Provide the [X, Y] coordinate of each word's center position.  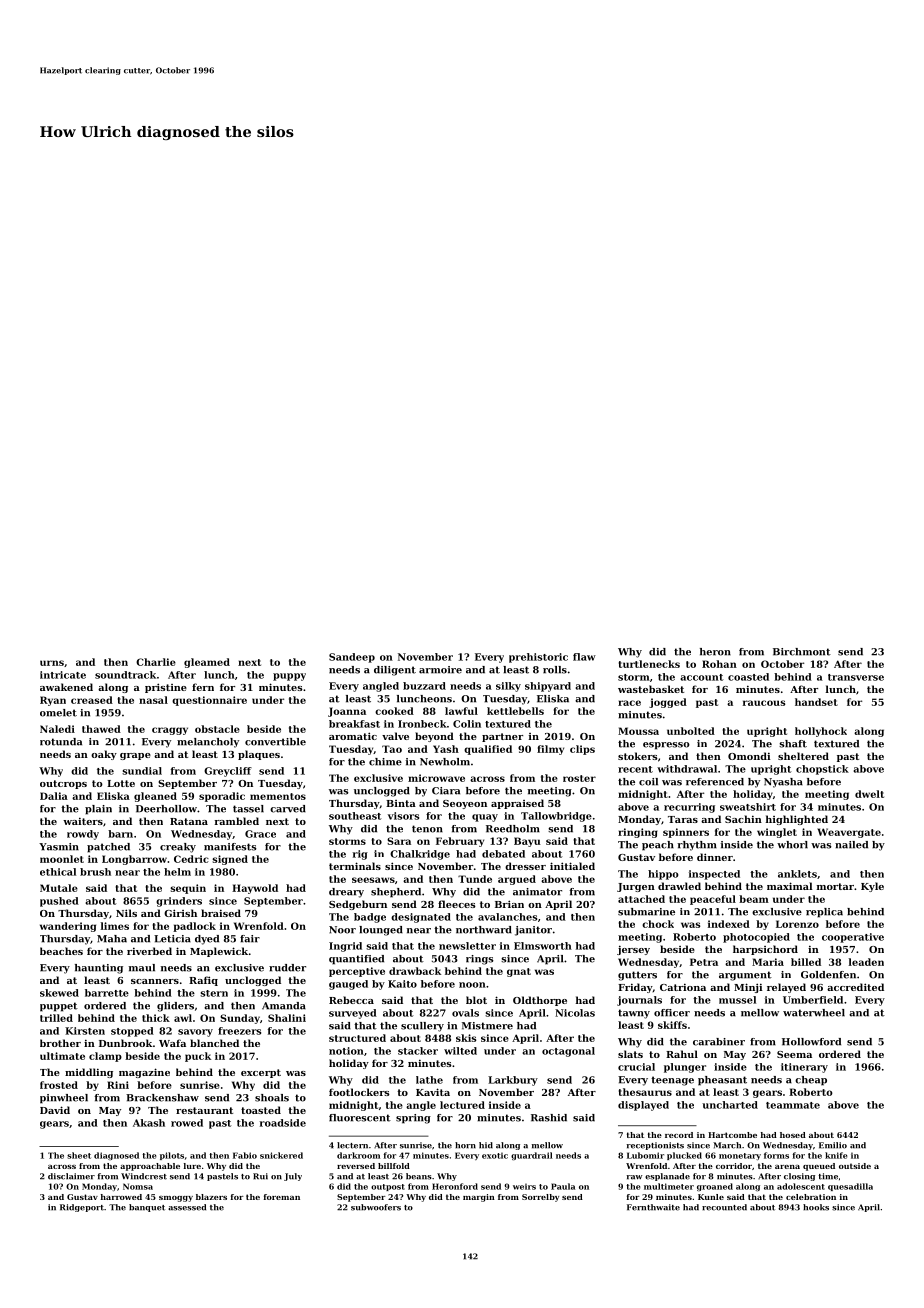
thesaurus [645, 1092]
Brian [509, 904]
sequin [188, 889]
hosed [793, 1135]
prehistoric [538, 658]
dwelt [869, 794]
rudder [287, 968]
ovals [465, 1013]
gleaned [155, 797]
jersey [633, 950]
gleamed [207, 663]
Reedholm [513, 829]
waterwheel [814, 1013]
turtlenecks [649, 664]
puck [198, 1057]
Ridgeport [82, 1208]
